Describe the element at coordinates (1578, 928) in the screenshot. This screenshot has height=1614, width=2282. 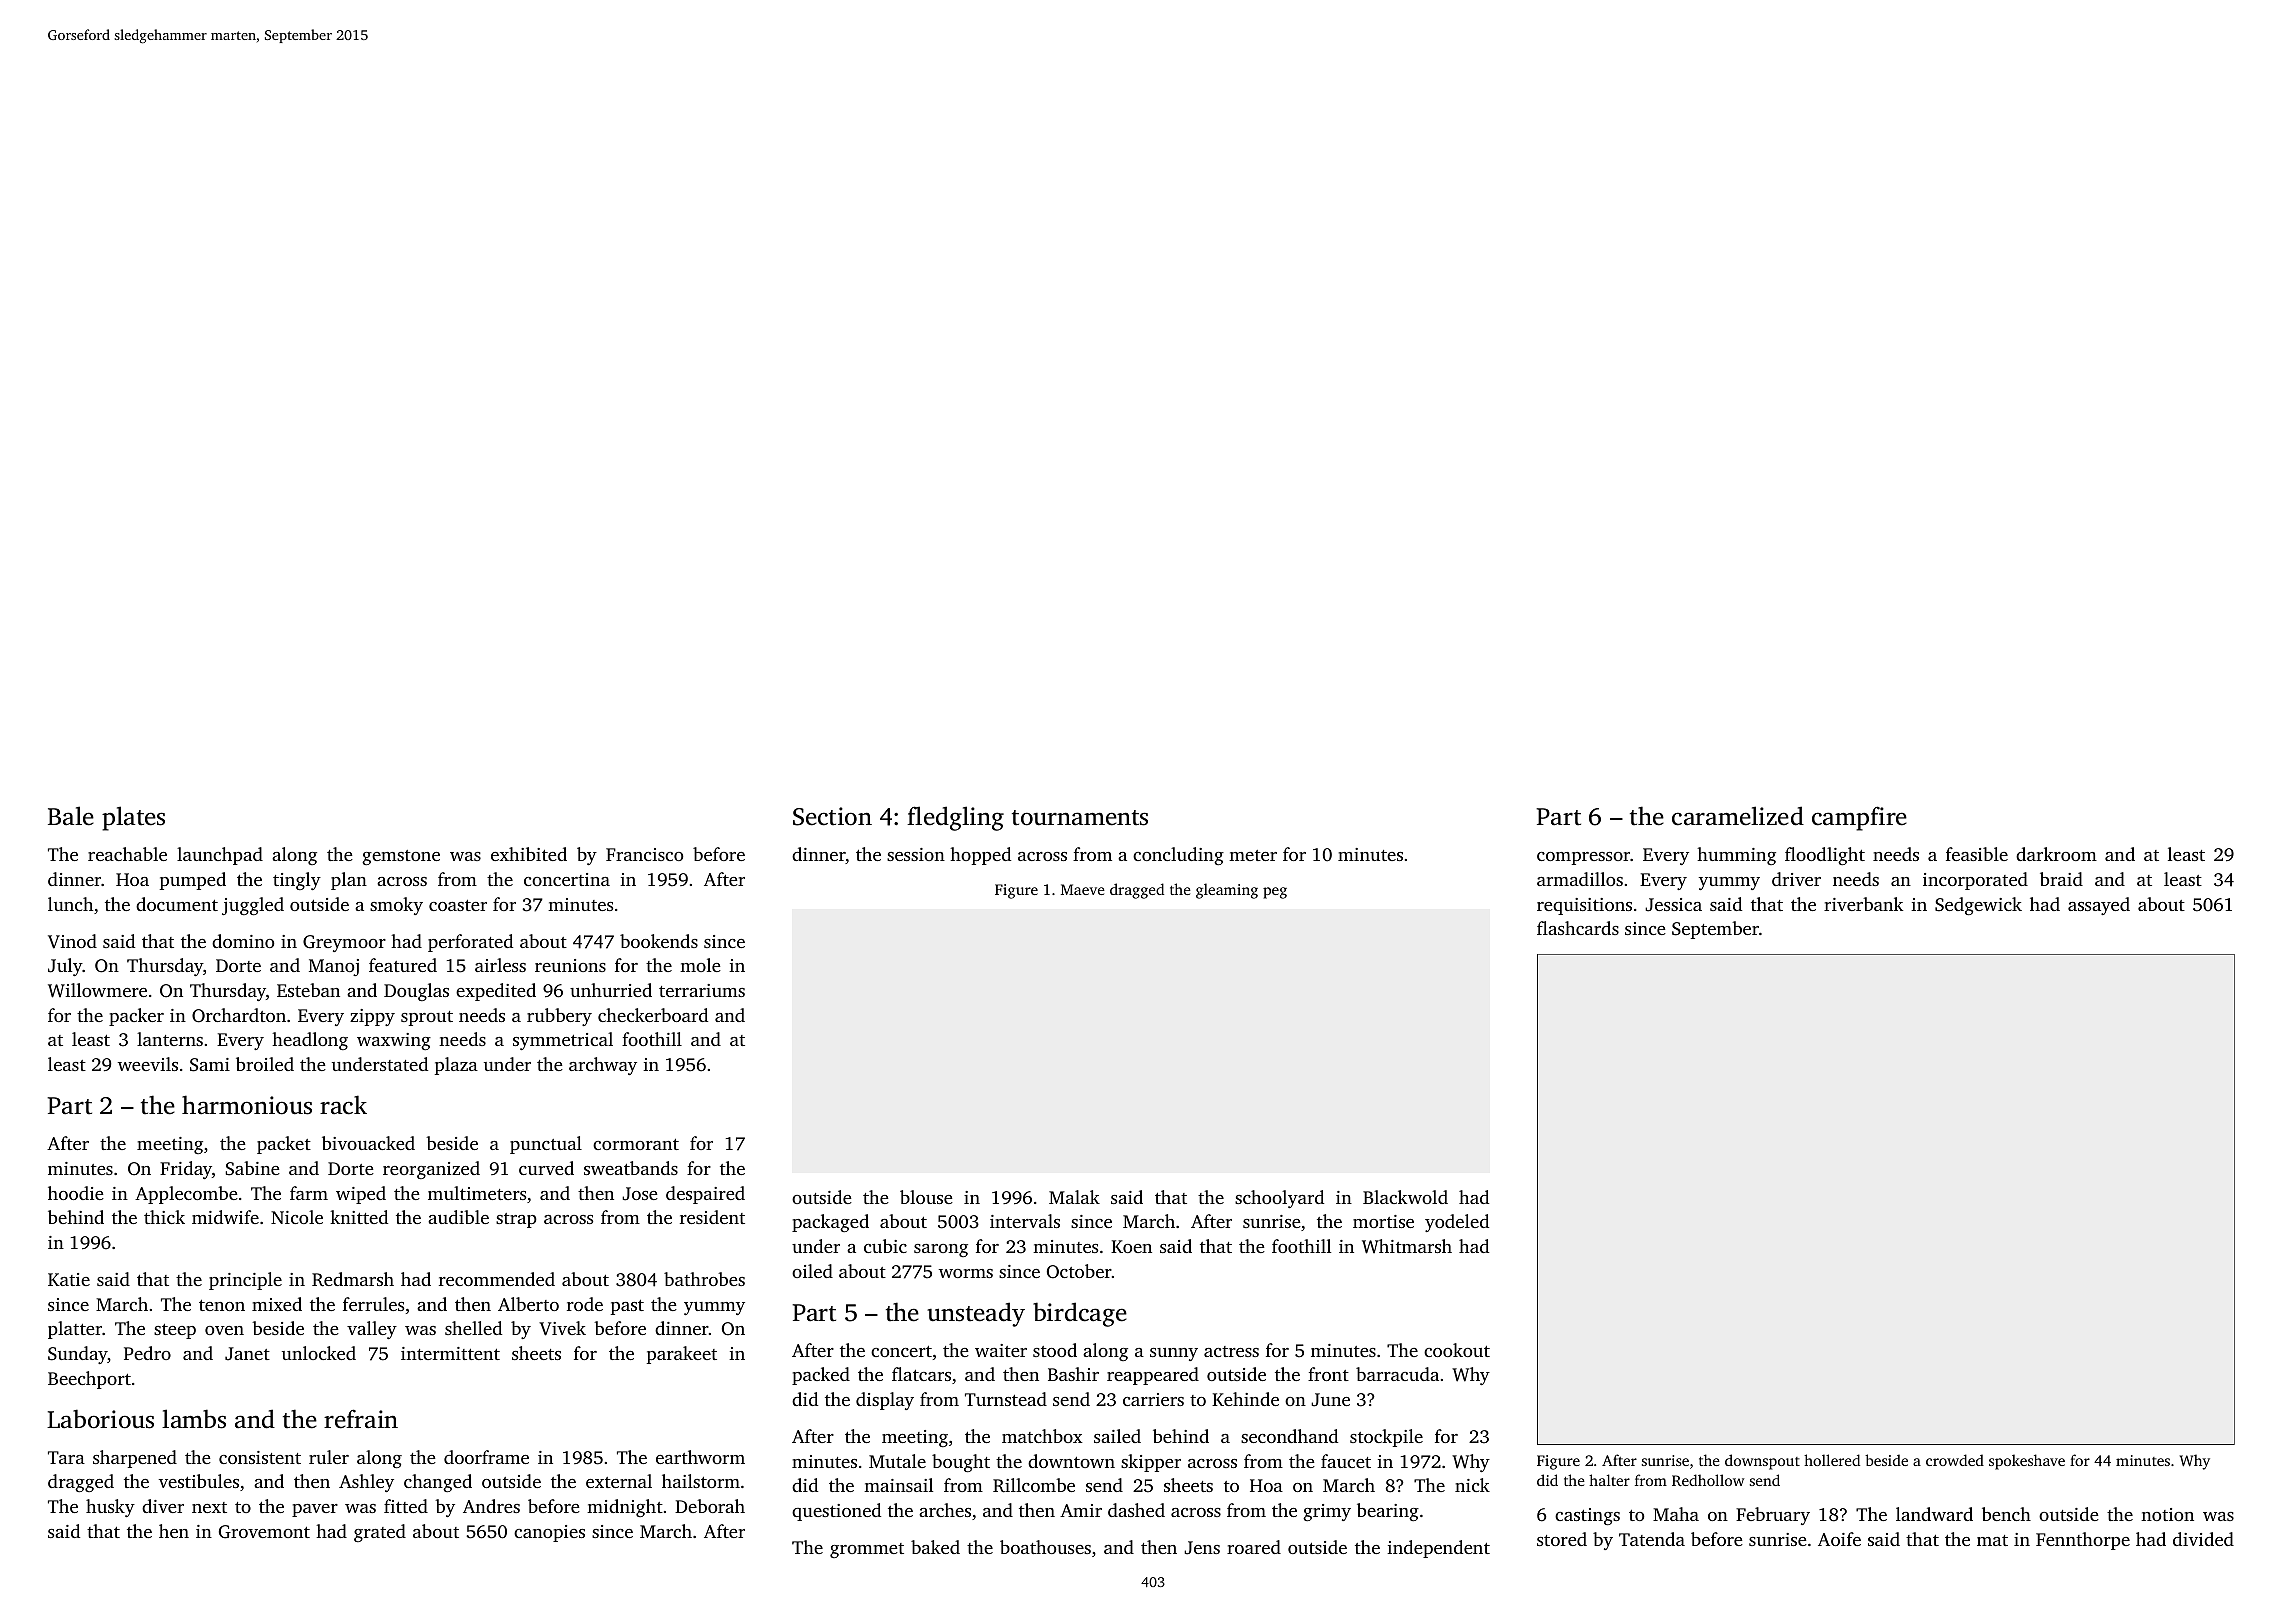
I see `flashcards` at that location.
